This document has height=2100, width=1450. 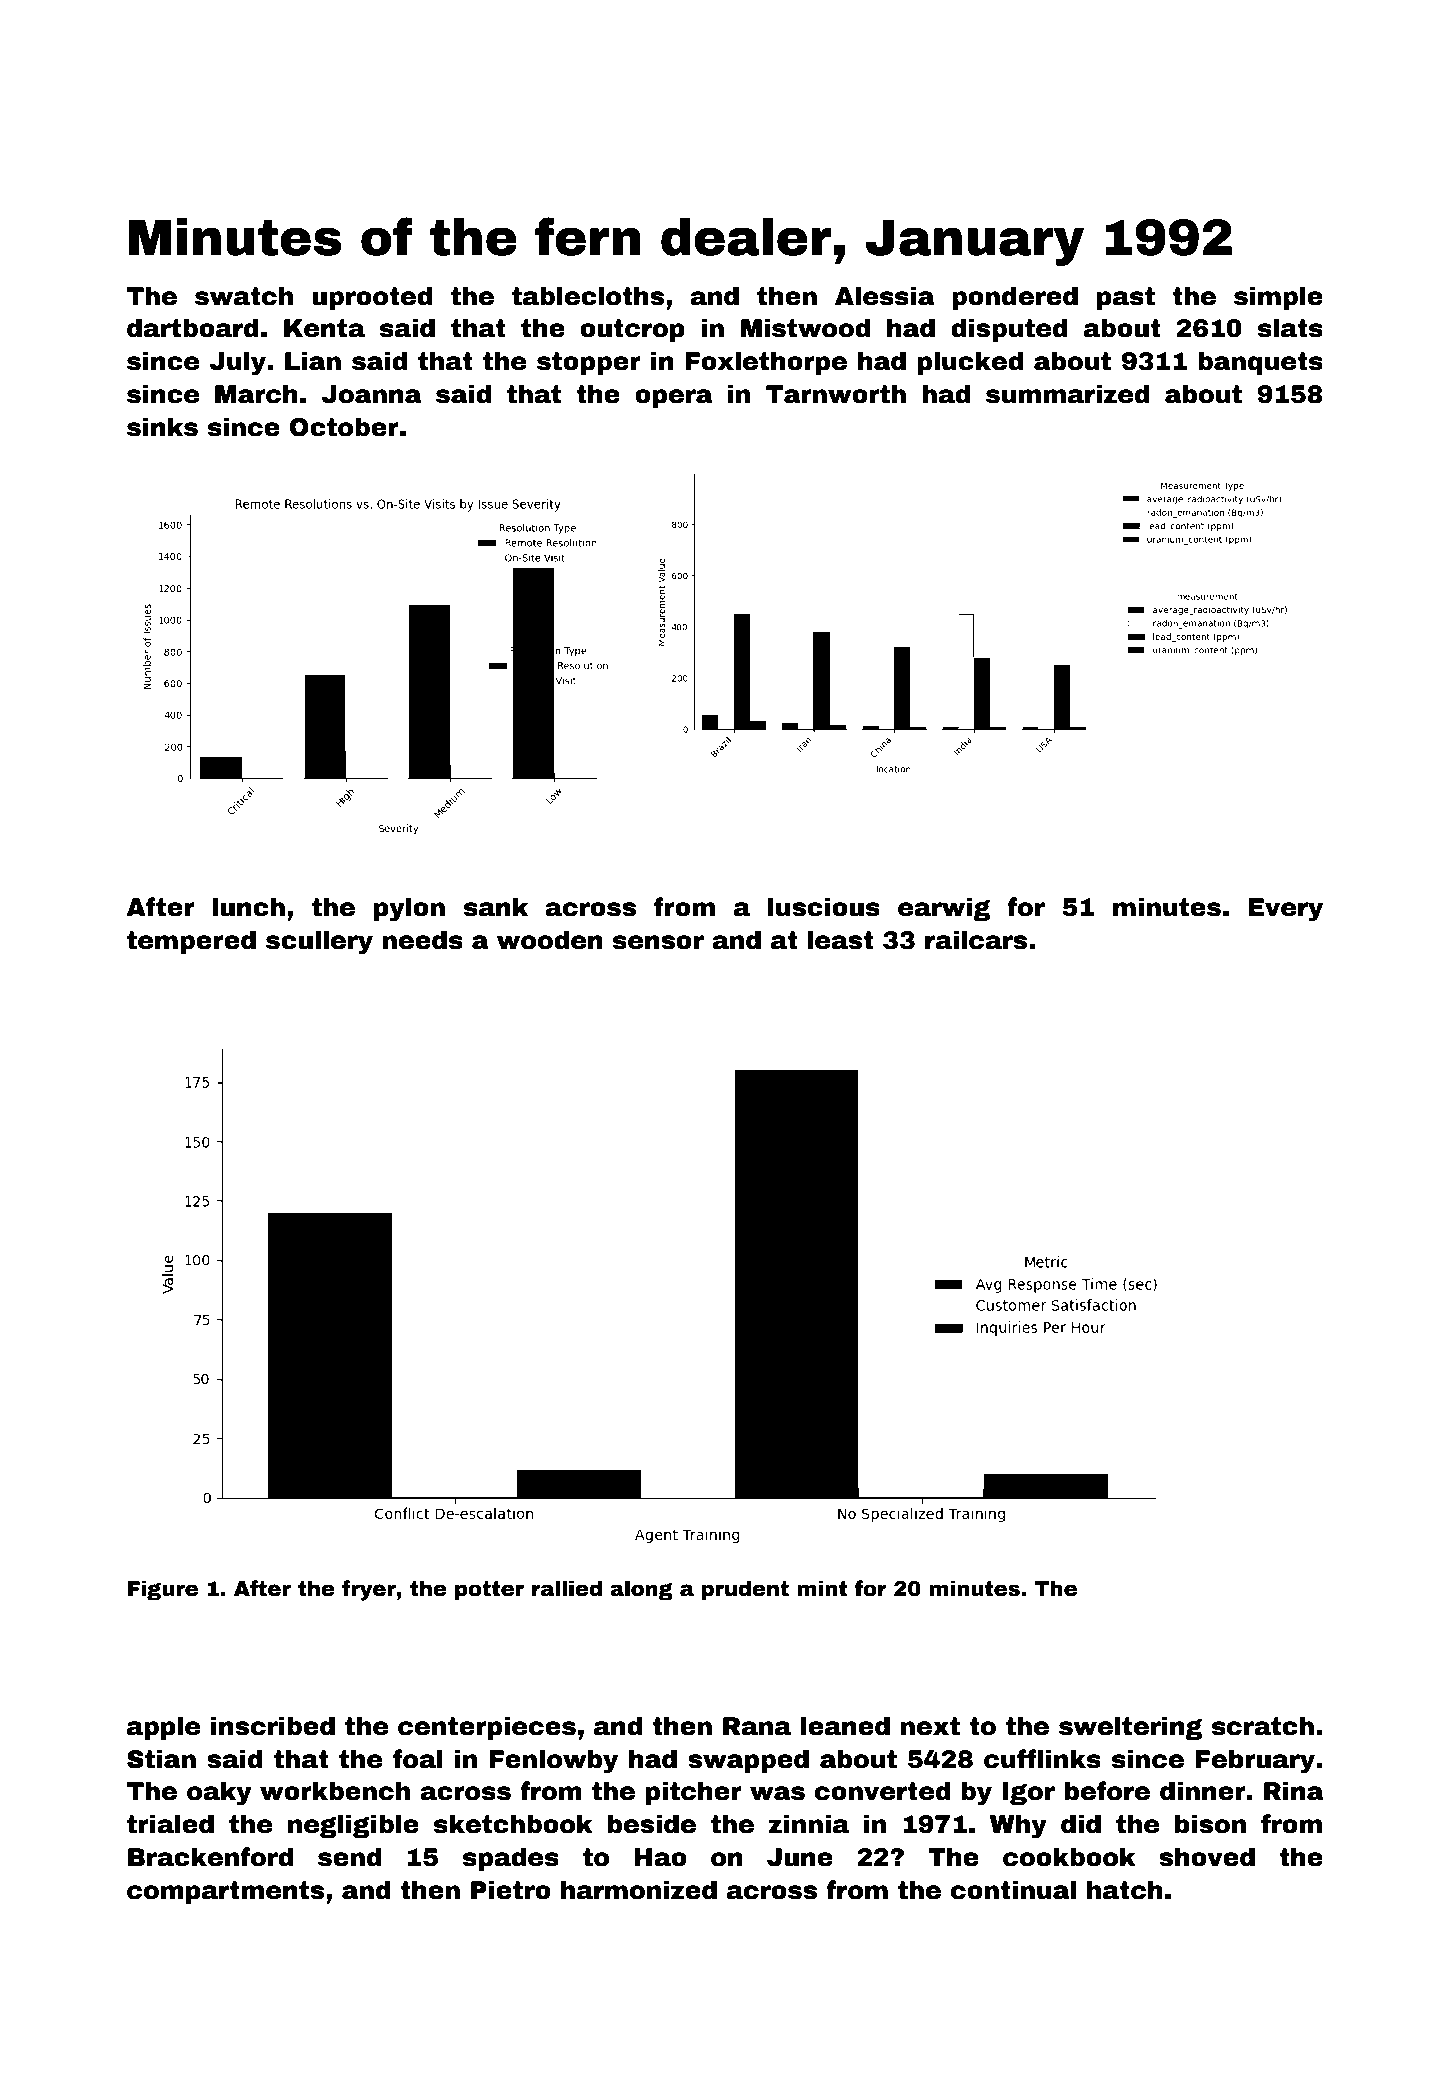 I want to click on zinnia, so click(x=808, y=1824).
